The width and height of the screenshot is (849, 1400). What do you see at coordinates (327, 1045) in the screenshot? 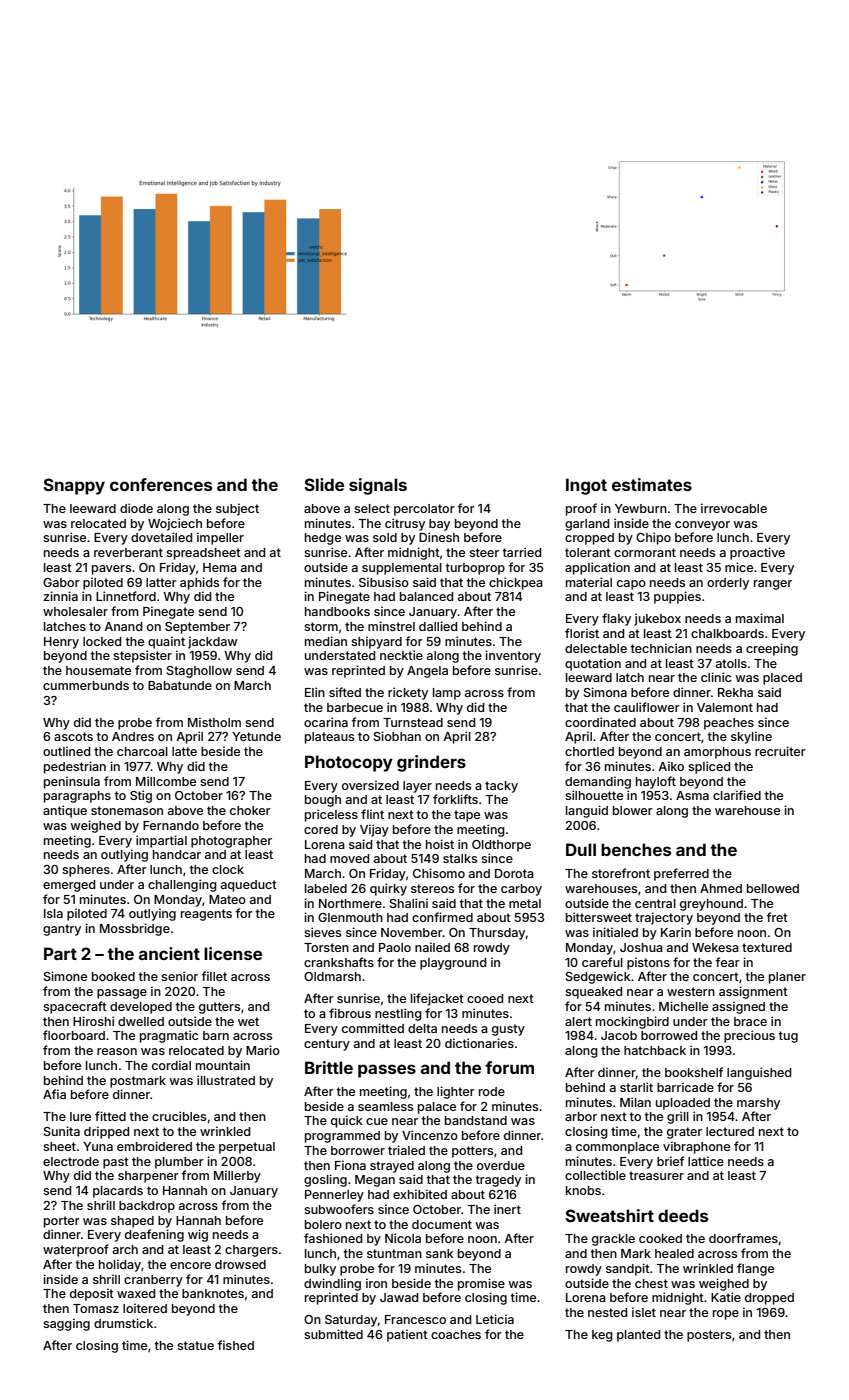
I see `century` at bounding box center [327, 1045].
